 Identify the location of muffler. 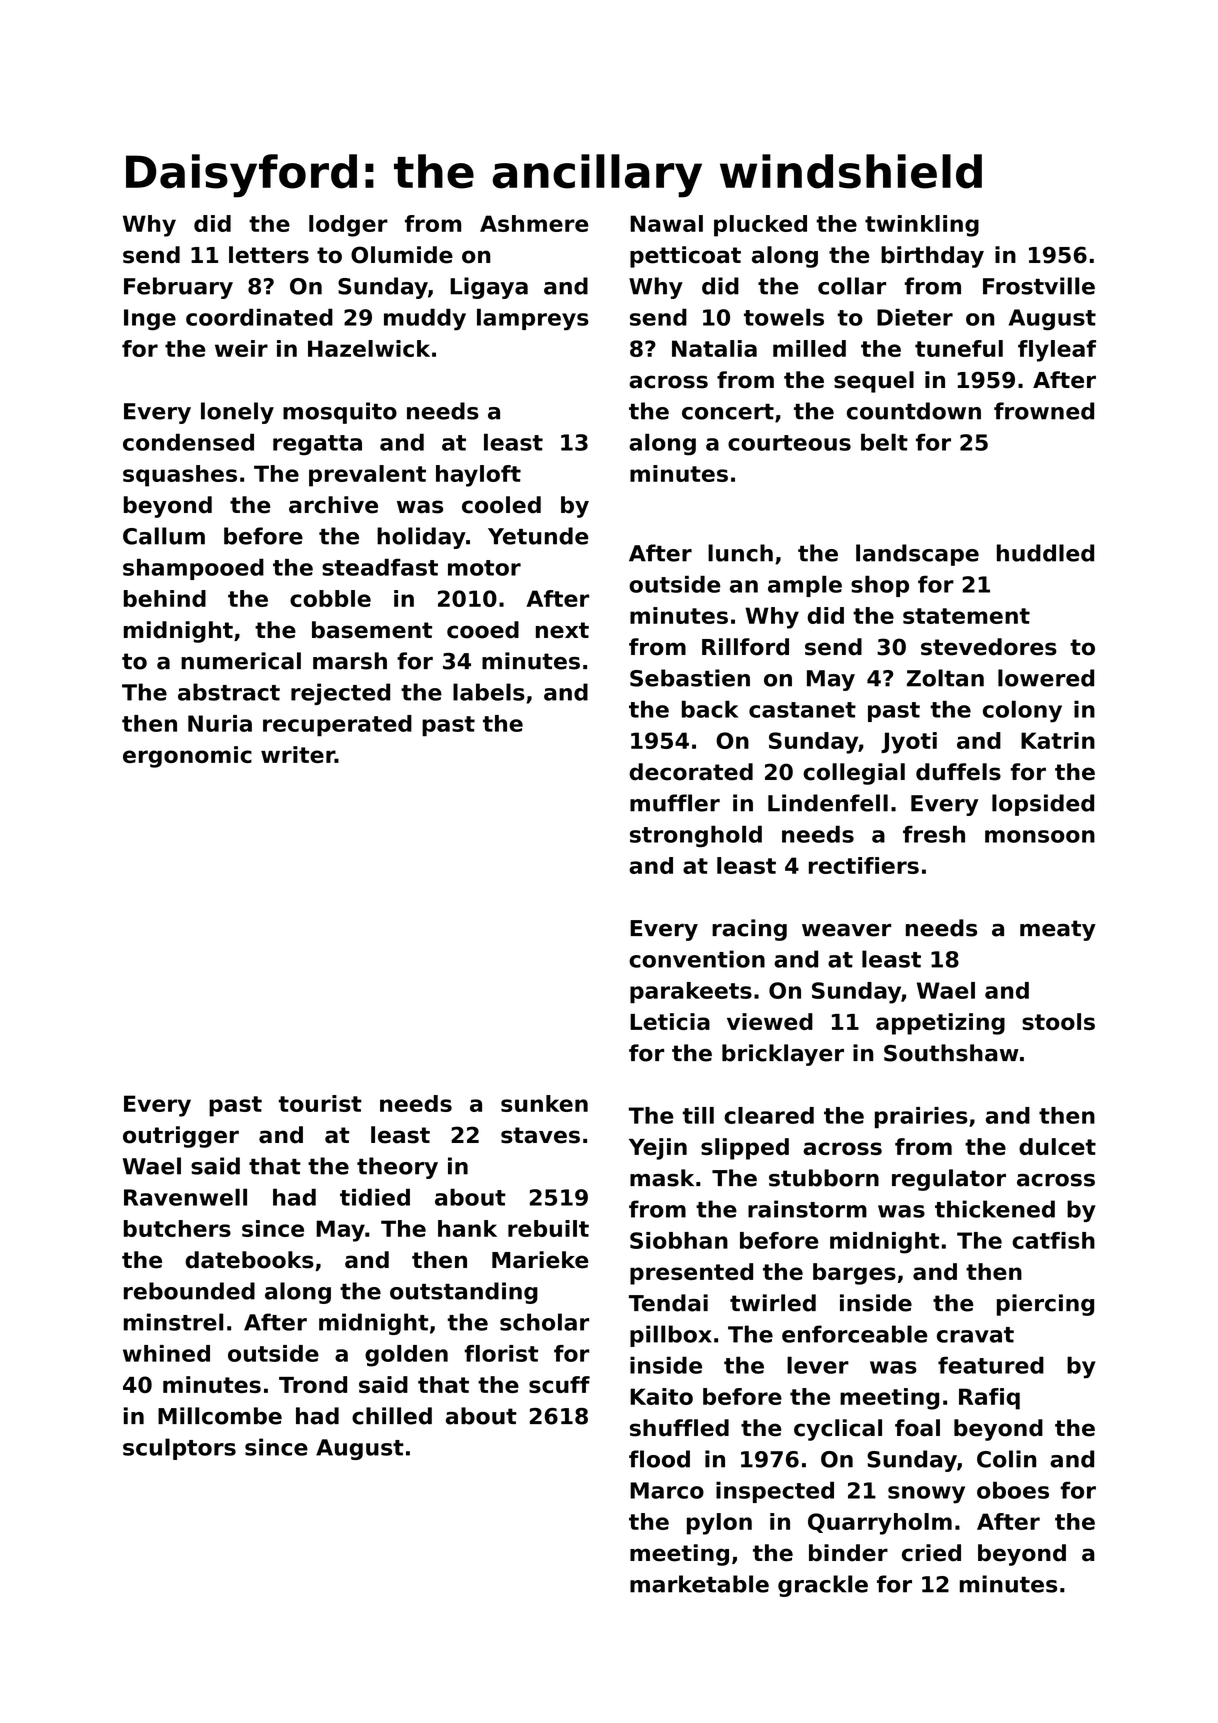
(675, 803).
